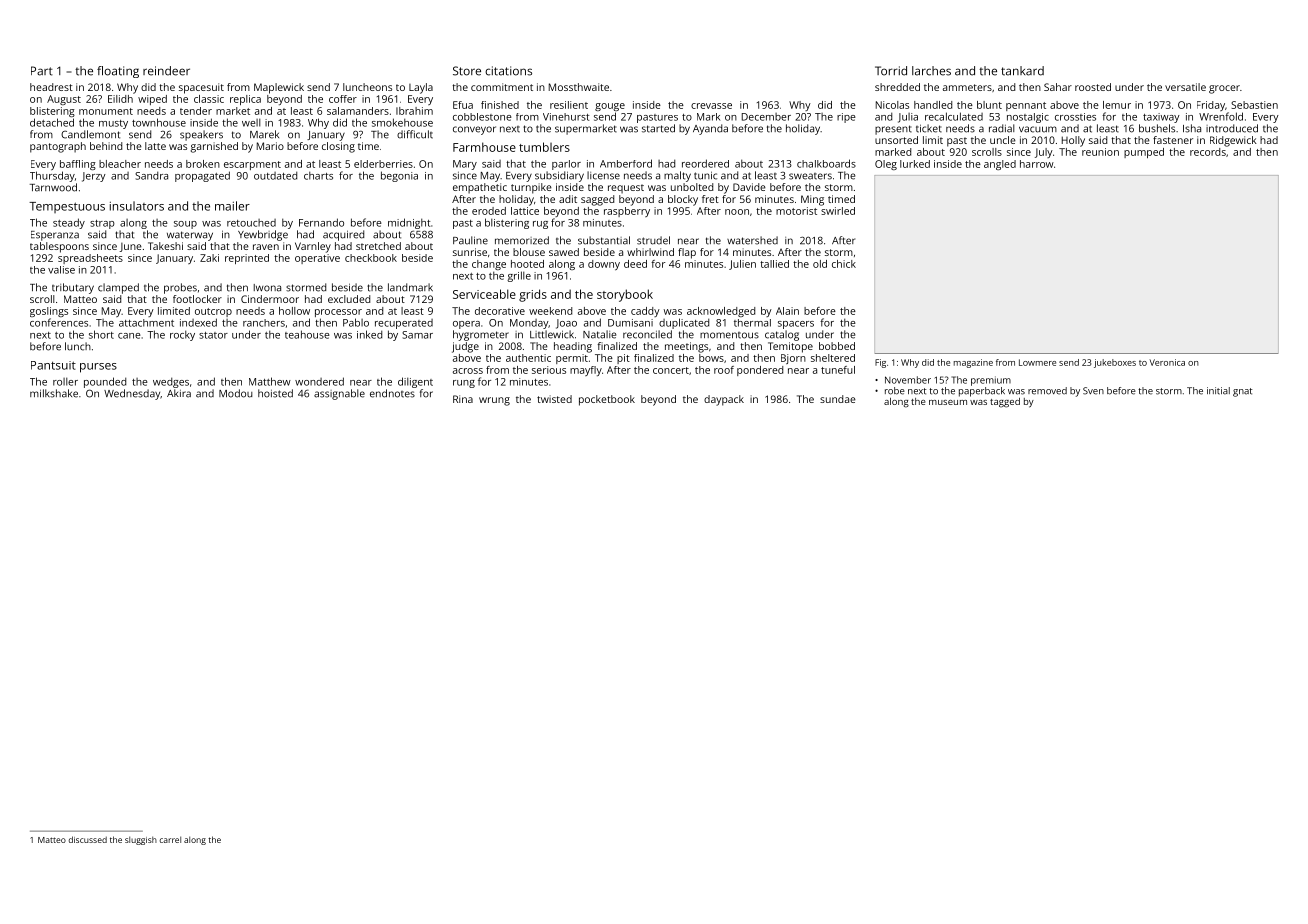 Image resolution: width=1308 pixels, height=924 pixels. What do you see at coordinates (88, 839) in the image?
I see `discussed` at bounding box center [88, 839].
